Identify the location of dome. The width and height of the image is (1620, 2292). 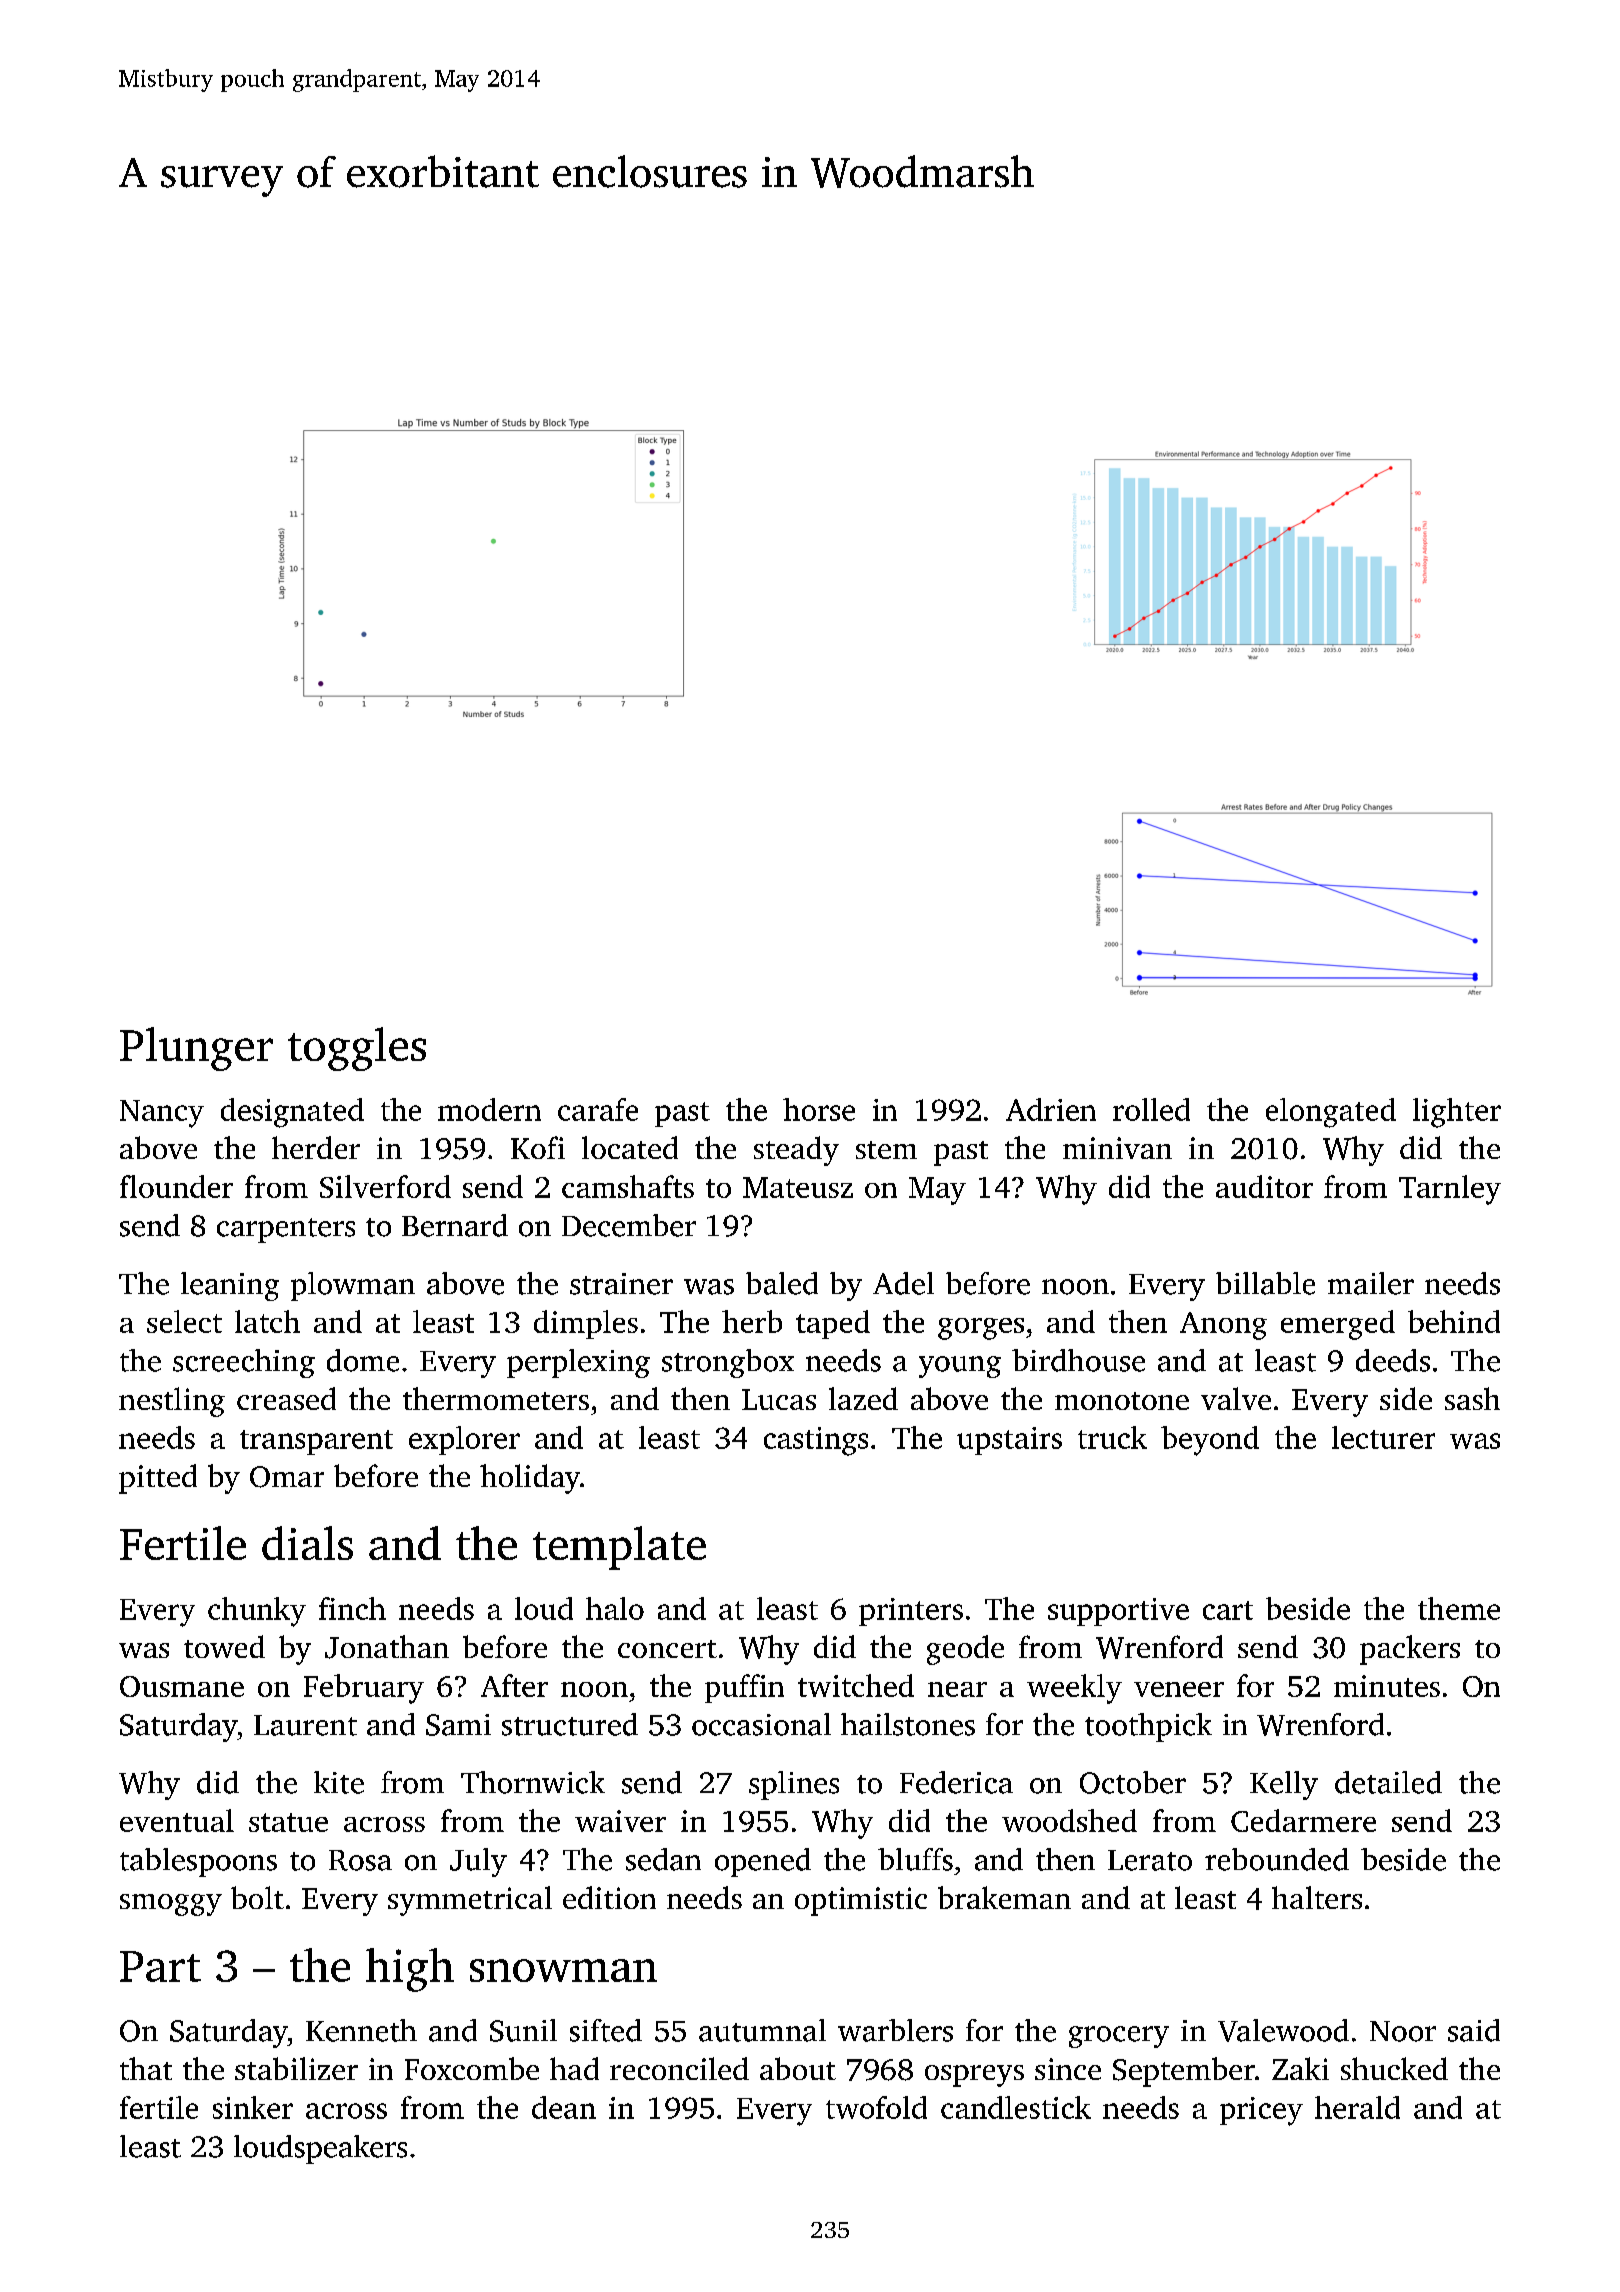
(363, 1360).
